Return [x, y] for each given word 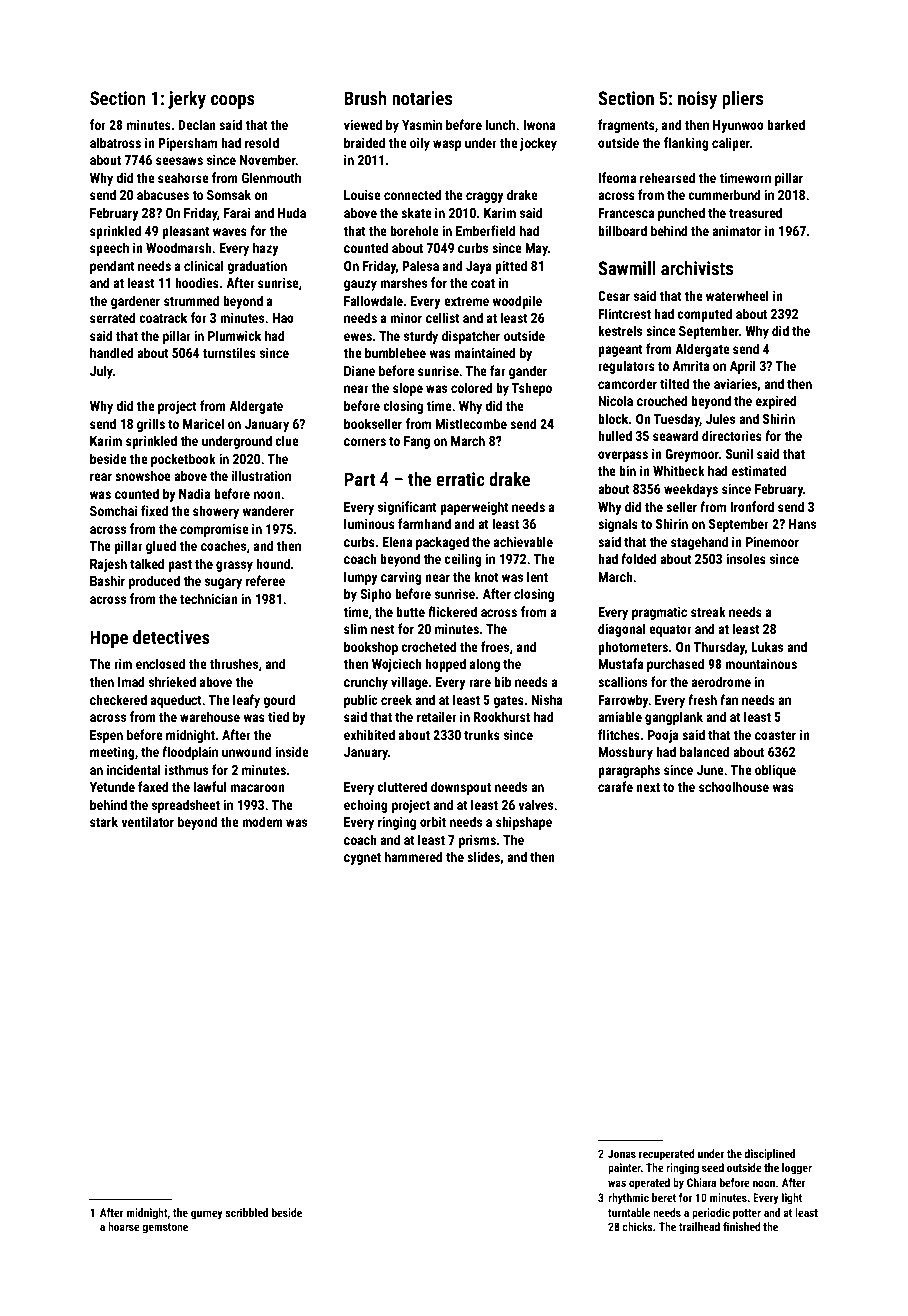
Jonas [622, 1153]
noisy [697, 100]
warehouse [210, 716]
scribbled [246, 1212]
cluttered [402, 786]
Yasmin [422, 125]
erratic [460, 479]
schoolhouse [734, 786]
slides [483, 856]
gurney [207, 1215]
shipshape [524, 823]
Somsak [229, 194]
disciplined [769, 1155]
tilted [674, 383]
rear [101, 477]
